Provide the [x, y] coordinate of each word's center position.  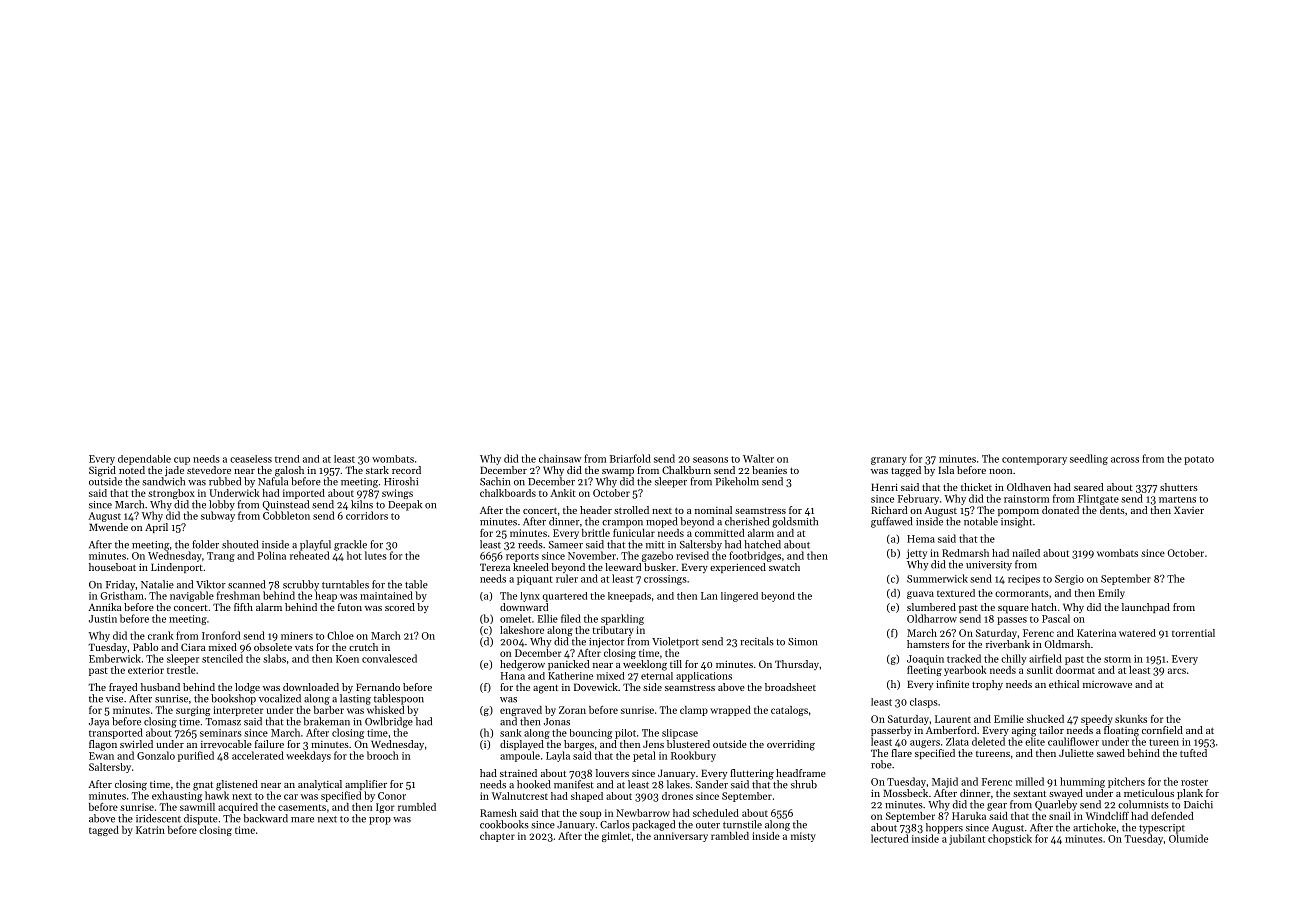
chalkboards [508, 493]
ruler [567, 578]
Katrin [150, 830]
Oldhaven [1029, 487]
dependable [144, 460]
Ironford [221, 635]
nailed [1026, 553]
